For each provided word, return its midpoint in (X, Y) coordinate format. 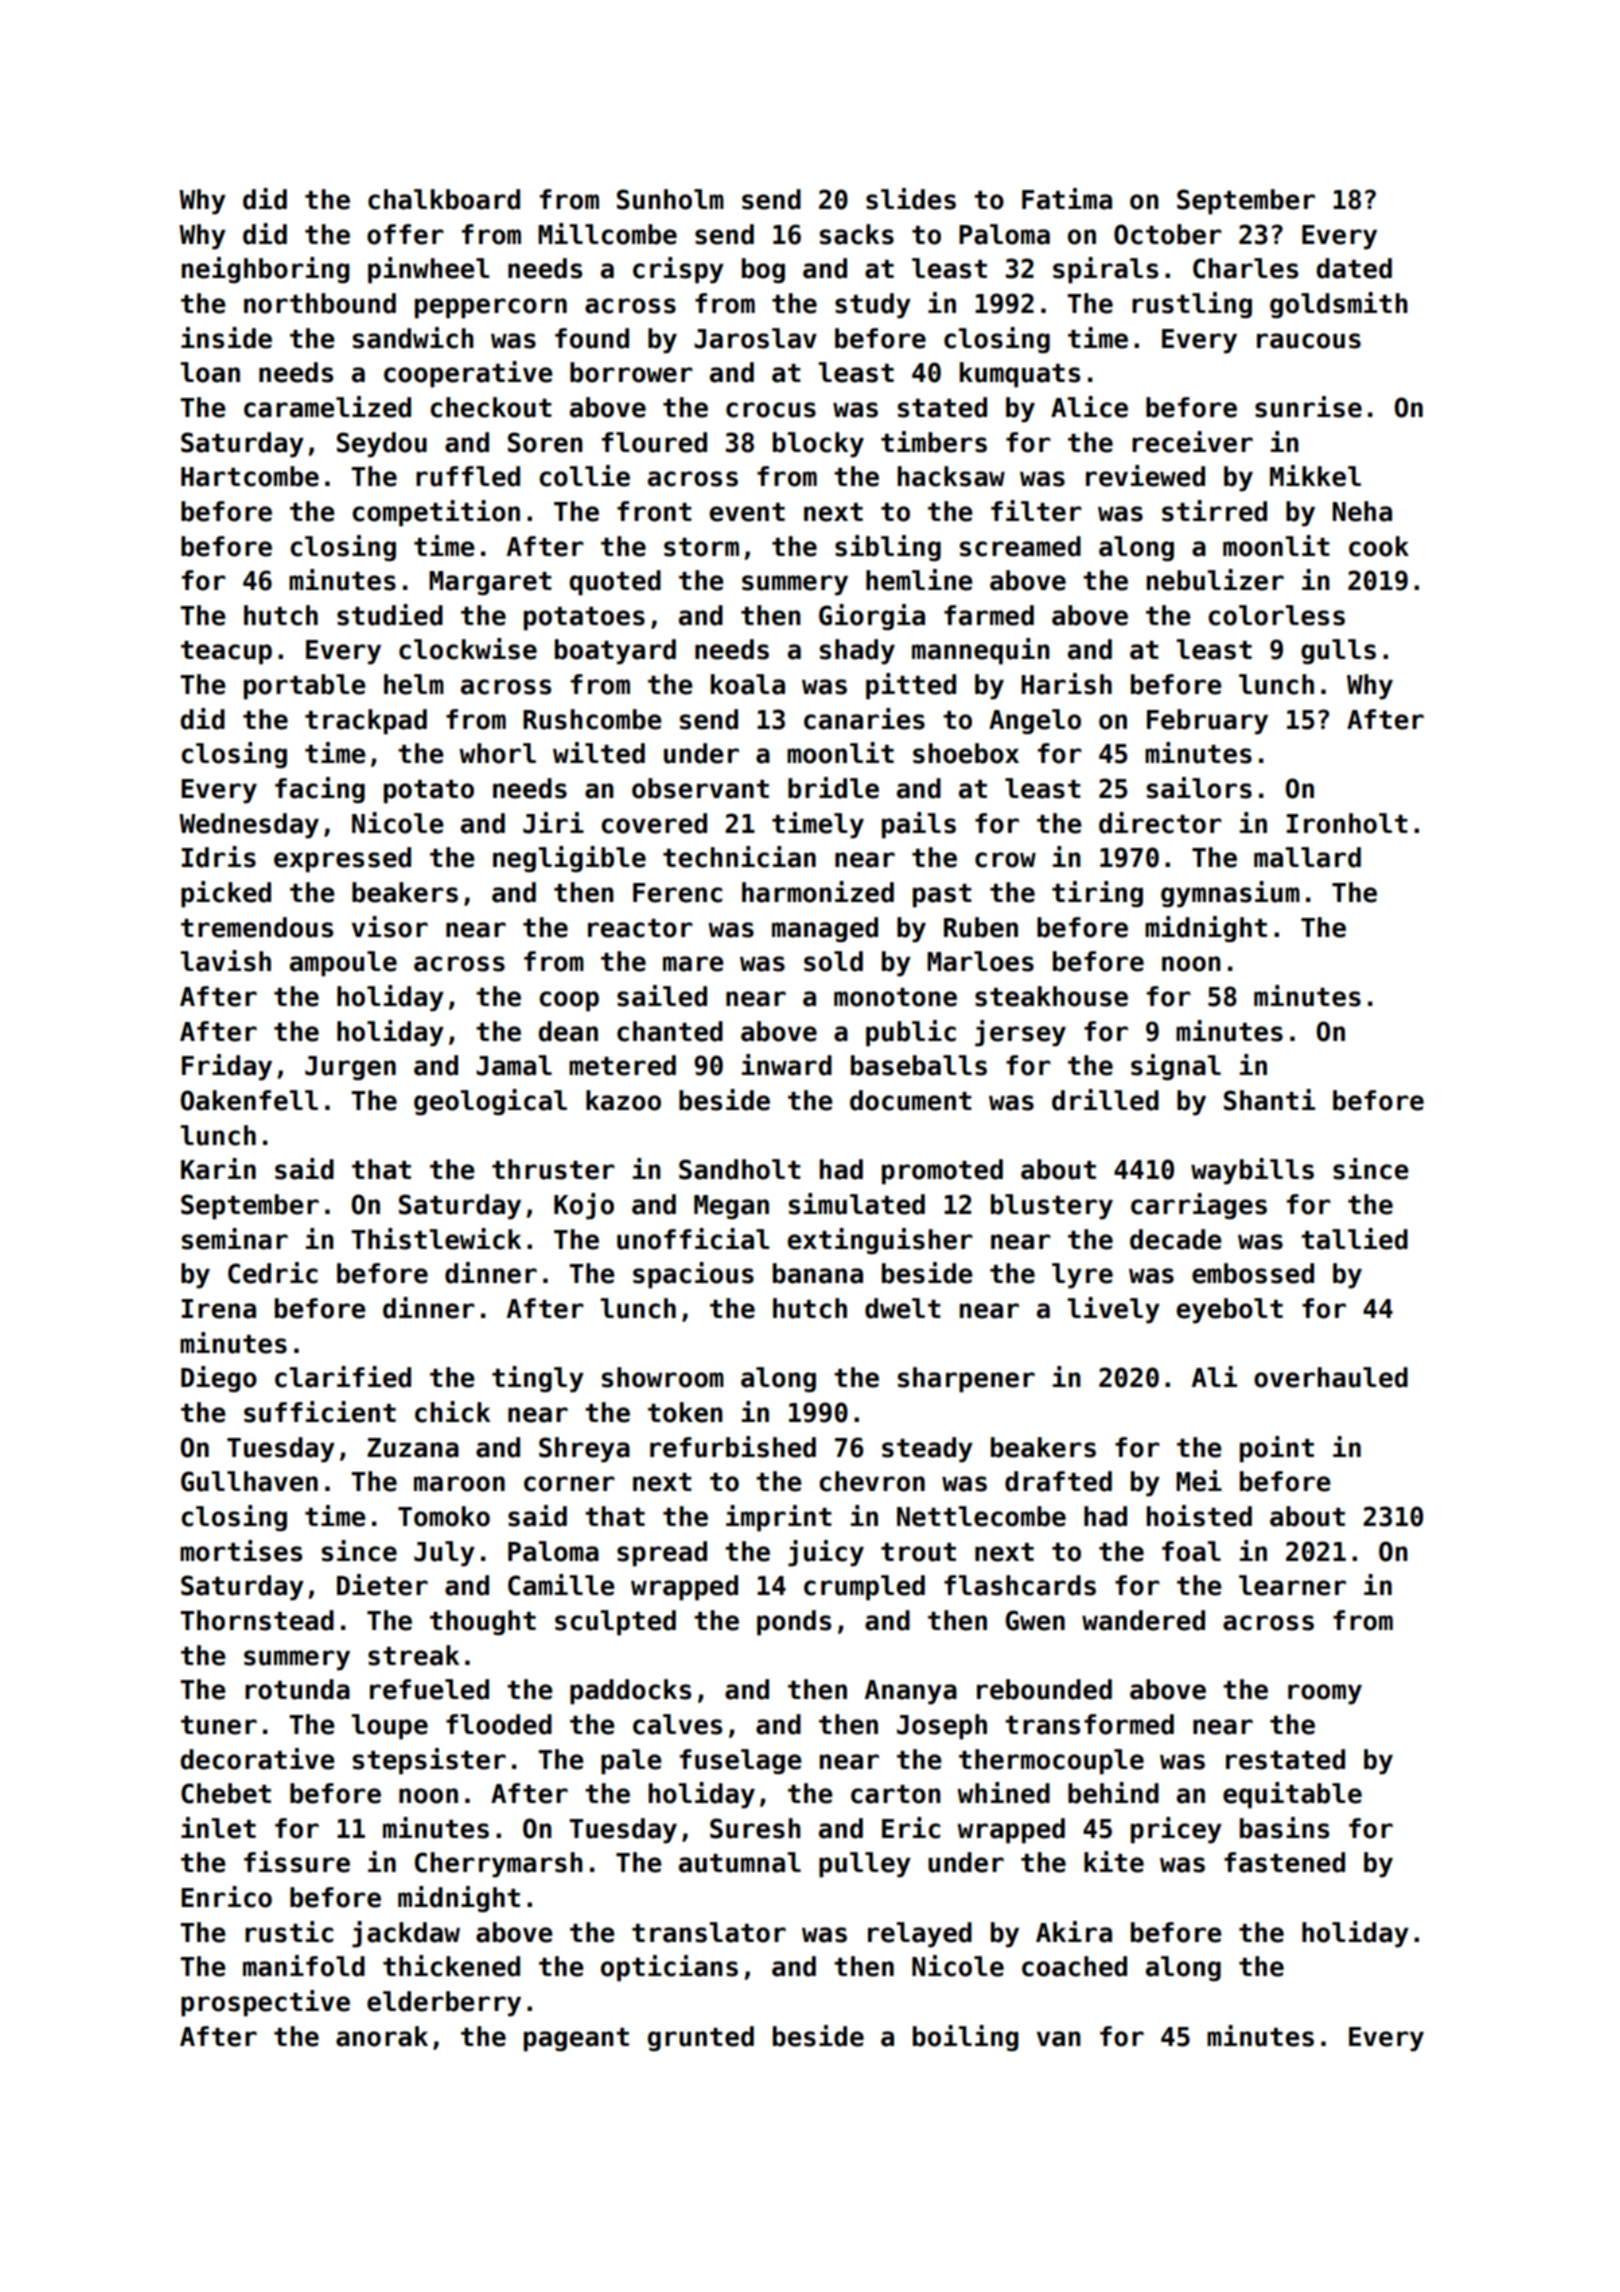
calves (677, 1724)
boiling (966, 2038)
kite (1114, 1862)
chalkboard (444, 199)
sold (833, 961)
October (1168, 234)
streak (413, 1655)
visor (390, 927)
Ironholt (1347, 823)
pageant (576, 2040)
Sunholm (670, 199)
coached (1074, 1966)
